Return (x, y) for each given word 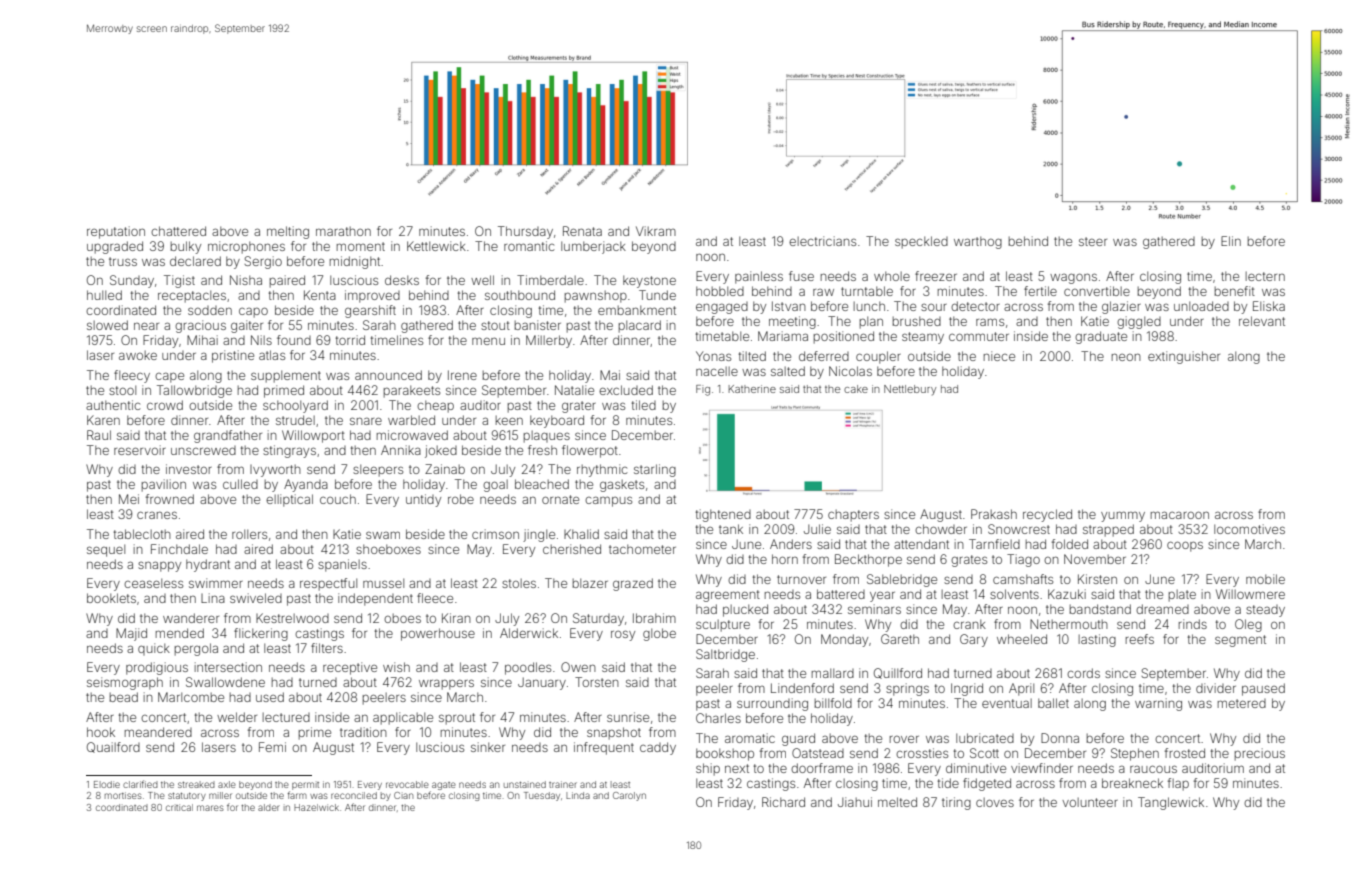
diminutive (976, 768)
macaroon (1180, 515)
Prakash (994, 514)
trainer (563, 784)
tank (731, 529)
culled (240, 484)
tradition (363, 732)
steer (1093, 241)
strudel (295, 420)
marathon (343, 231)
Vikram (656, 231)
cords (1083, 673)
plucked (745, 610)
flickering (261, 634)
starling (655, 470)
